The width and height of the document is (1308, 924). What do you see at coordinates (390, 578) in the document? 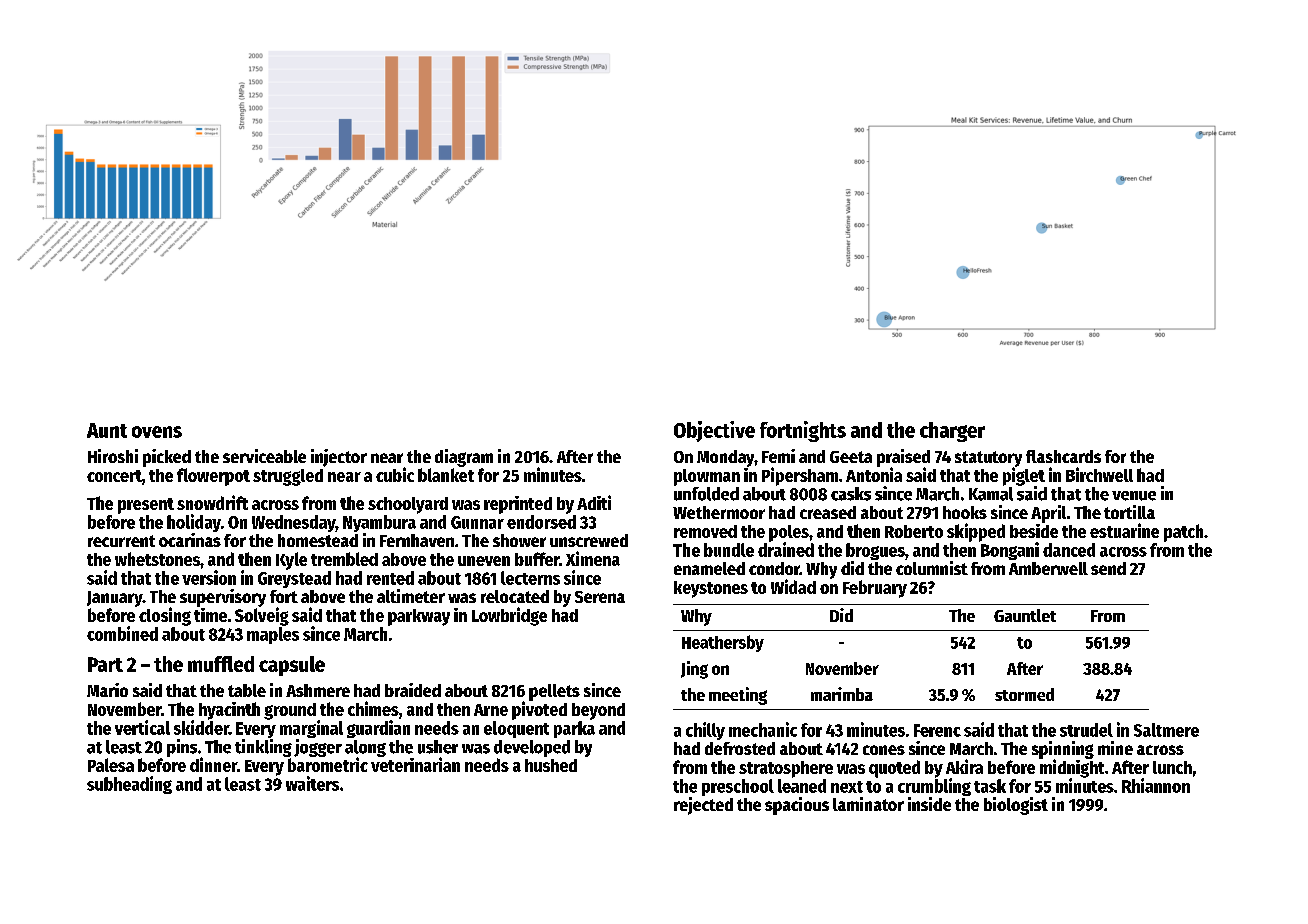
I see `rented` at bounding box center [390, 578].
